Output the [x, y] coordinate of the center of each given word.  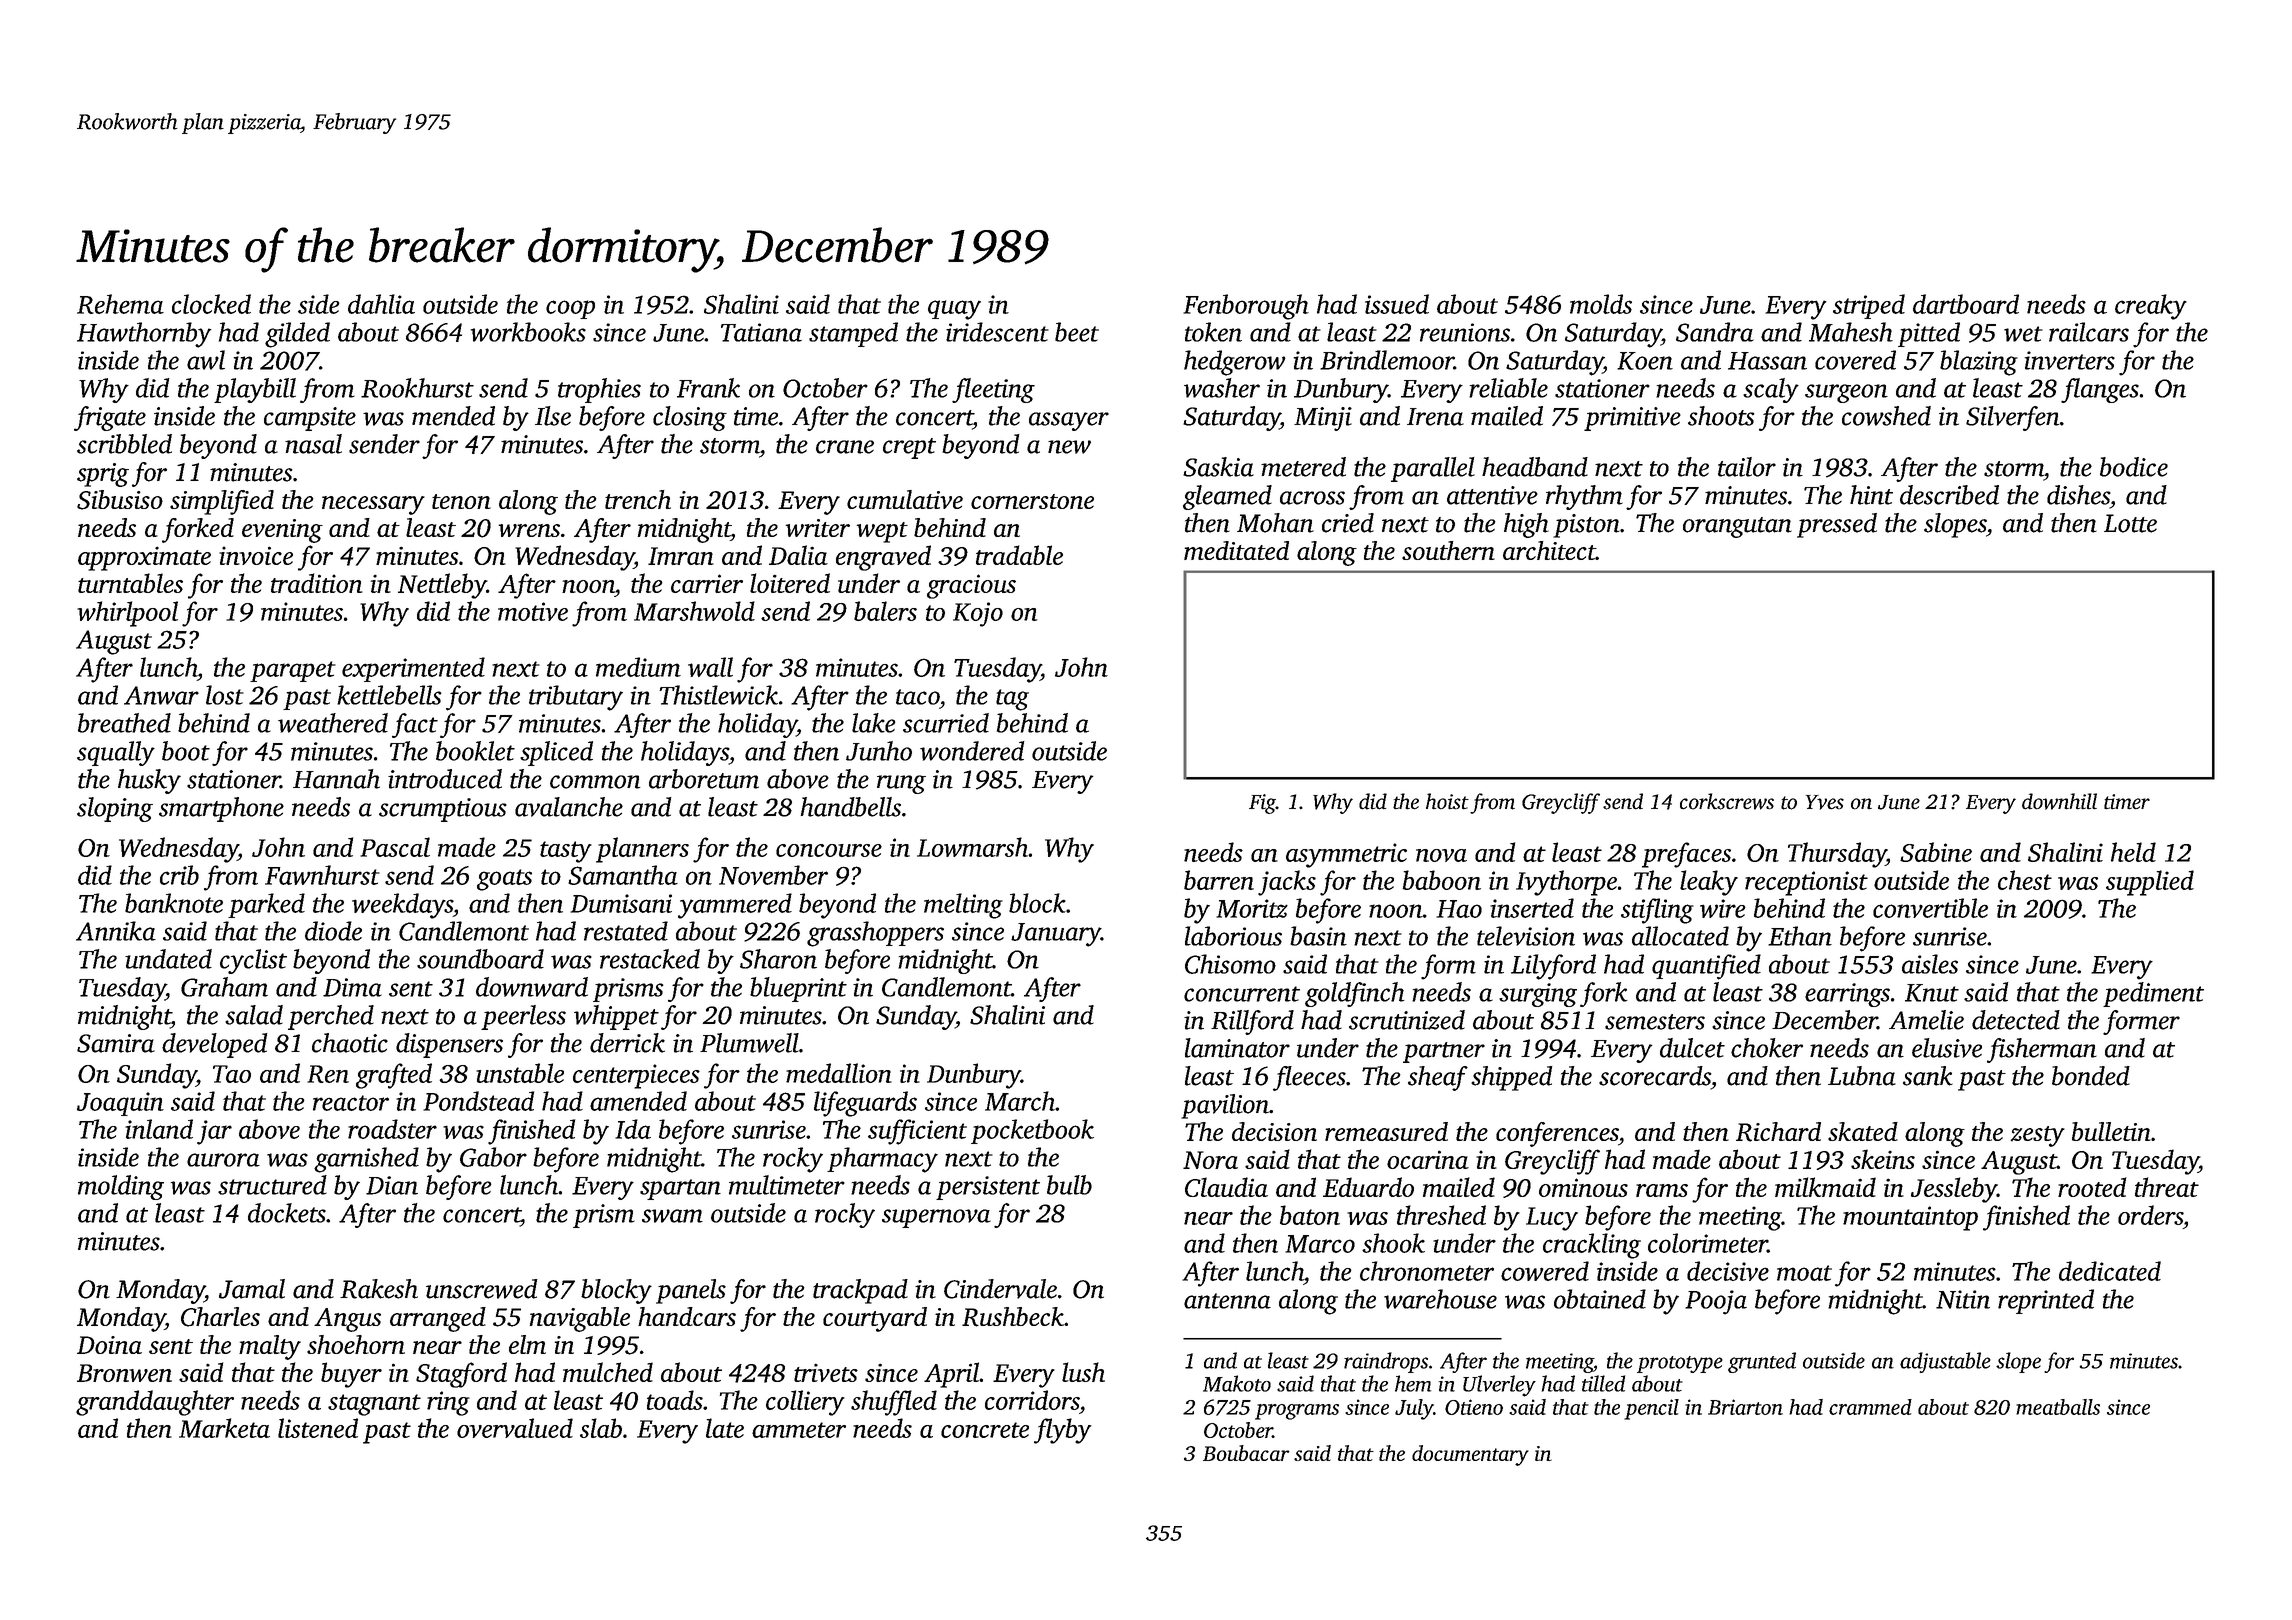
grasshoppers [875, 934]
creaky [2151, 307]
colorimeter [1708, 1243]
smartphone [221, 809]
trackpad [860, 1291]
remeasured [1386, 1131]
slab [601, 1428]
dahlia [381, 304]
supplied [2150, 883]
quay [954, 310]
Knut [1932, 993]
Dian [392, 1185]
